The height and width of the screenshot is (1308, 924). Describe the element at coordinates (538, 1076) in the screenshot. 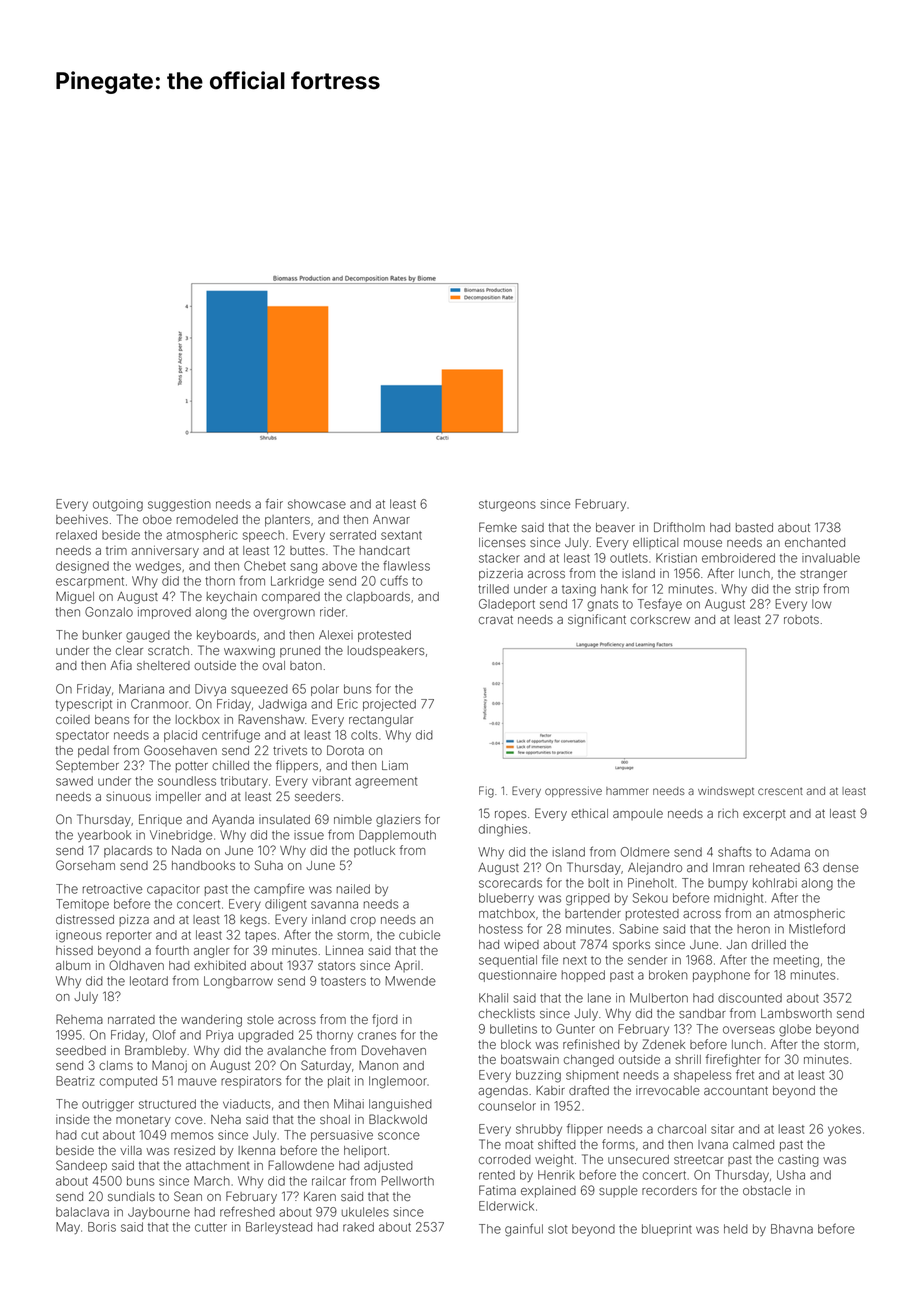

I see `buzzing` at that location.
